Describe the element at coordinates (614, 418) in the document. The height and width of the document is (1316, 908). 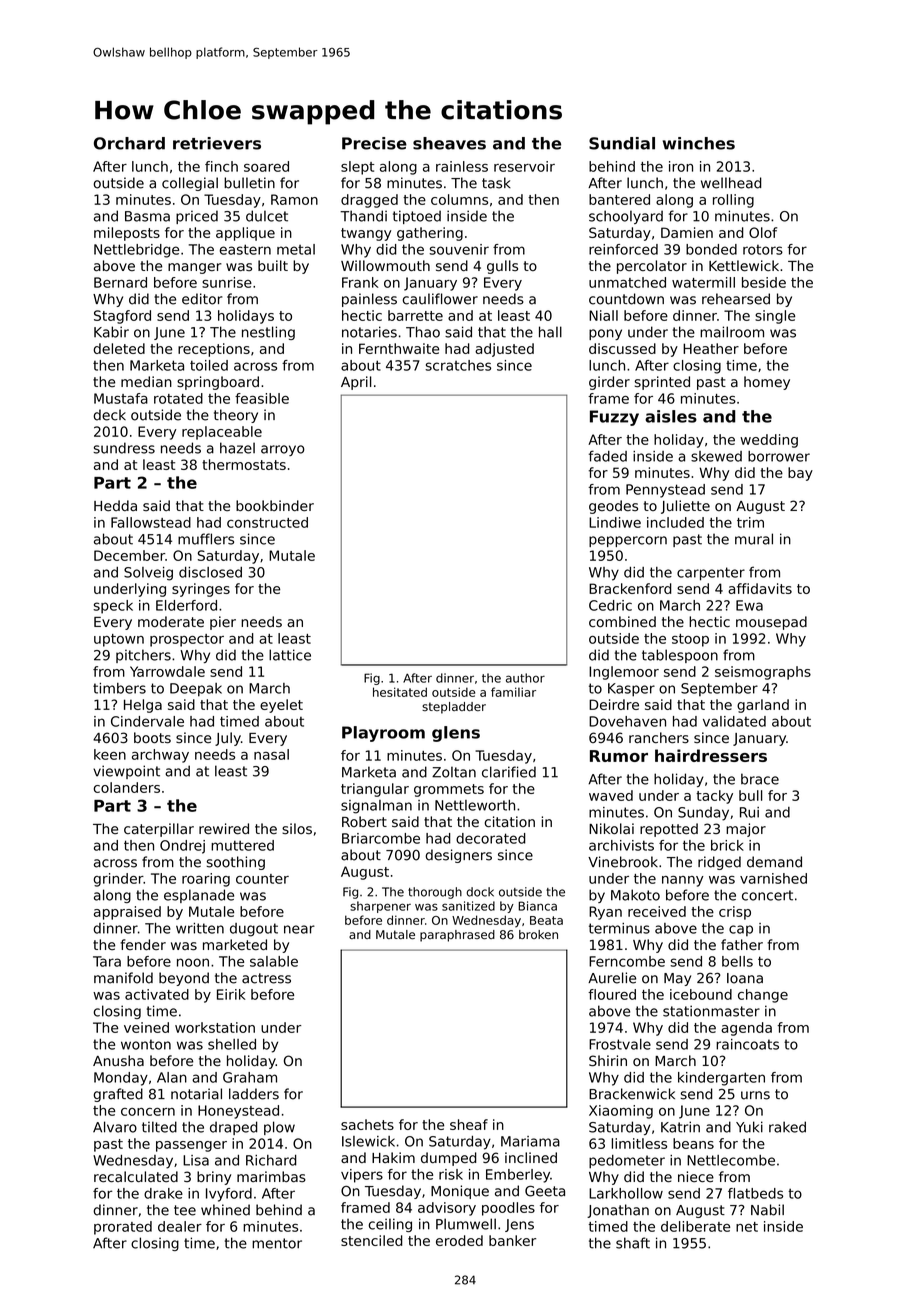
I see `Fuzzy` at that location.
